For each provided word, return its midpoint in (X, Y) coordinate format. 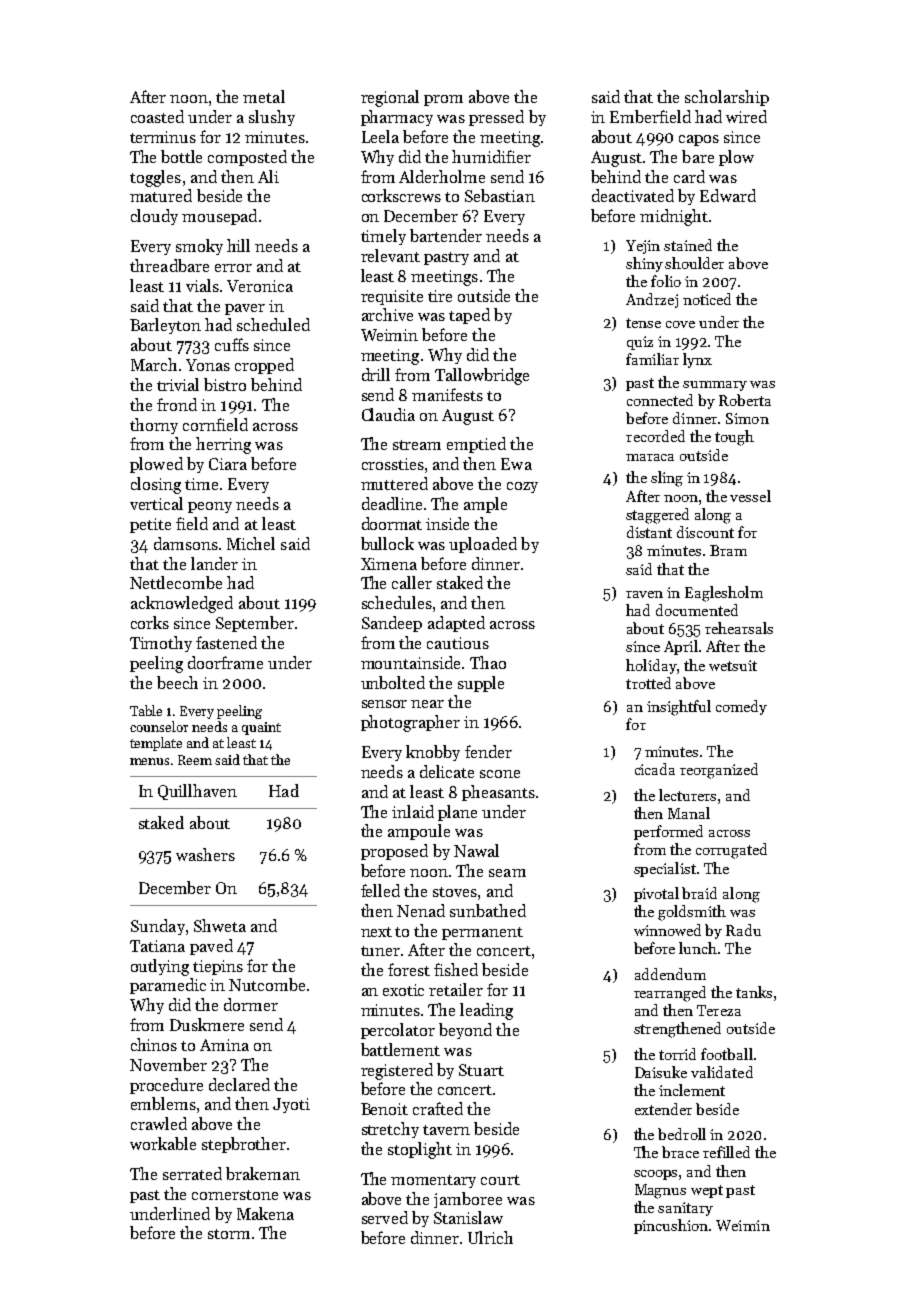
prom (443, 100)
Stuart (481, 1070)
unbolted (393, 682)
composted (247, 158)
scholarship (727, 98)
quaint (261, 728)
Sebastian (500, 195)
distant (649, 532)
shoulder (694, 263)
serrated (192, 1173)
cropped (264, 366)
